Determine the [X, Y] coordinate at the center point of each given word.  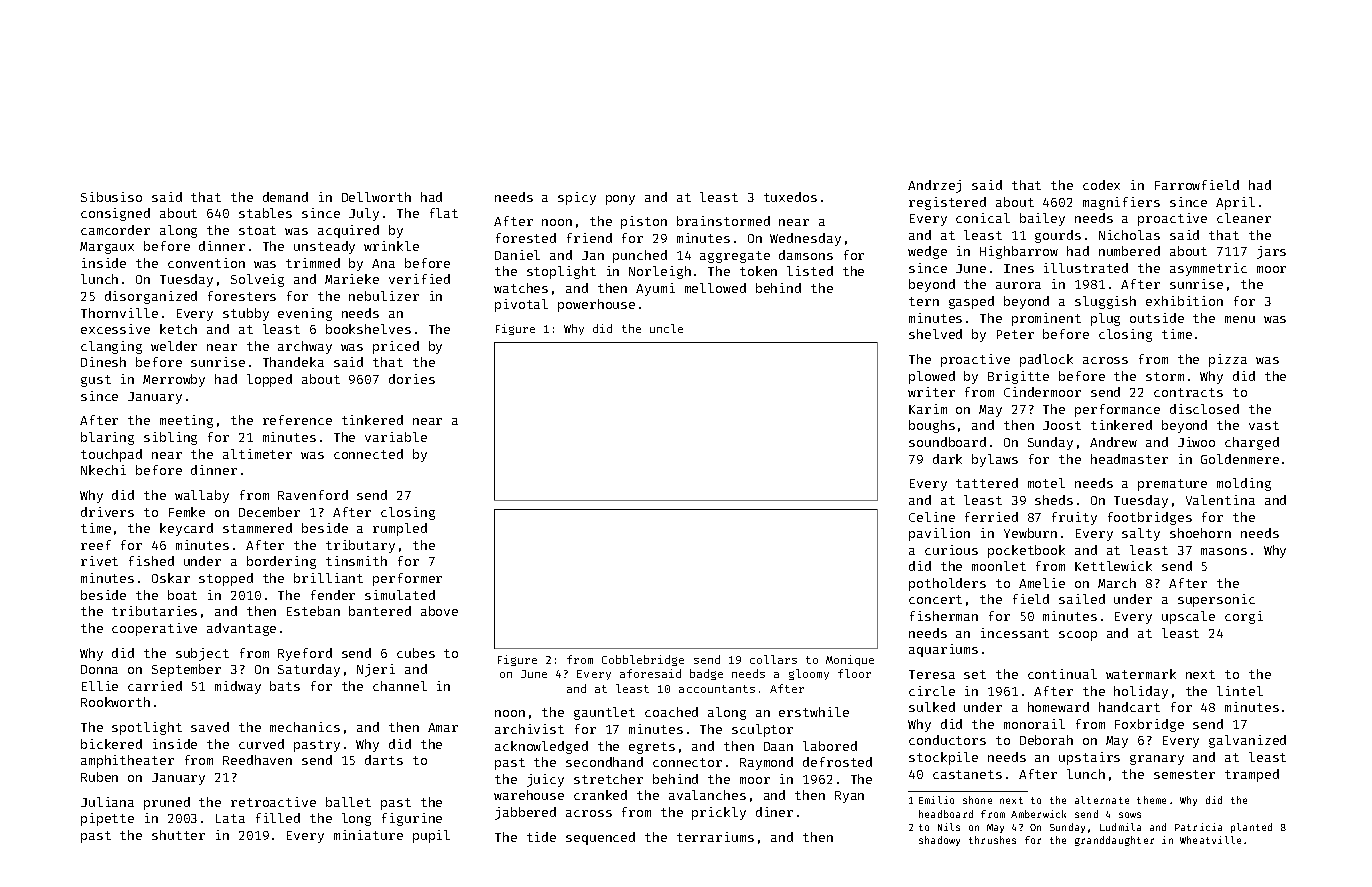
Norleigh [660, 272]
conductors [947, 740]
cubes [416, 653]
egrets [652, 748]
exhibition [1184, 301]
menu [1240, 319]
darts [384, 760]
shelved [935, 334]
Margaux [107, 248]
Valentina [1220, 500]
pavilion [939, 534]
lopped [269, 380]
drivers [107, 512]
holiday [1141, 692]
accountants [717, 689]
